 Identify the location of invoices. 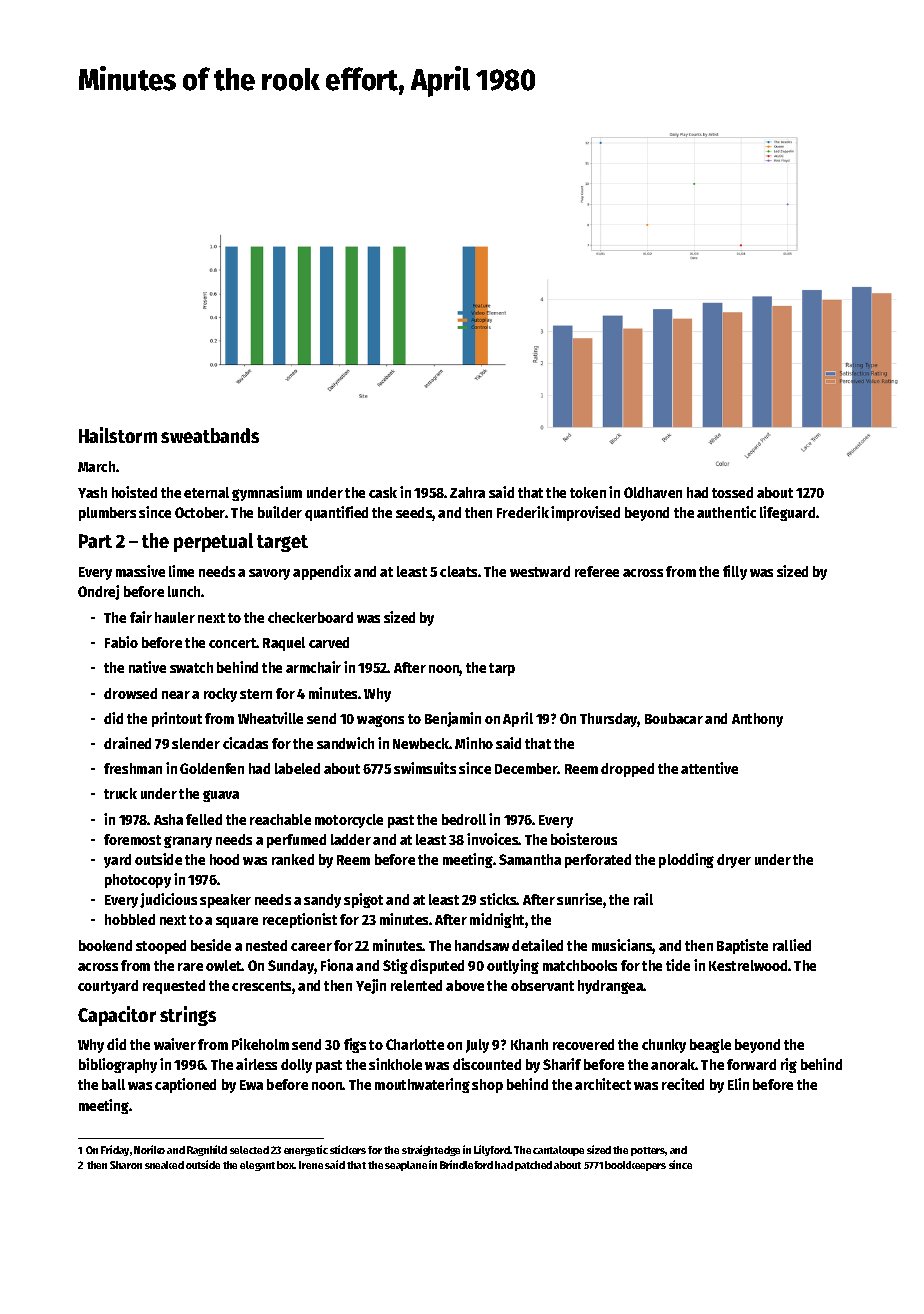
(493, 839).
